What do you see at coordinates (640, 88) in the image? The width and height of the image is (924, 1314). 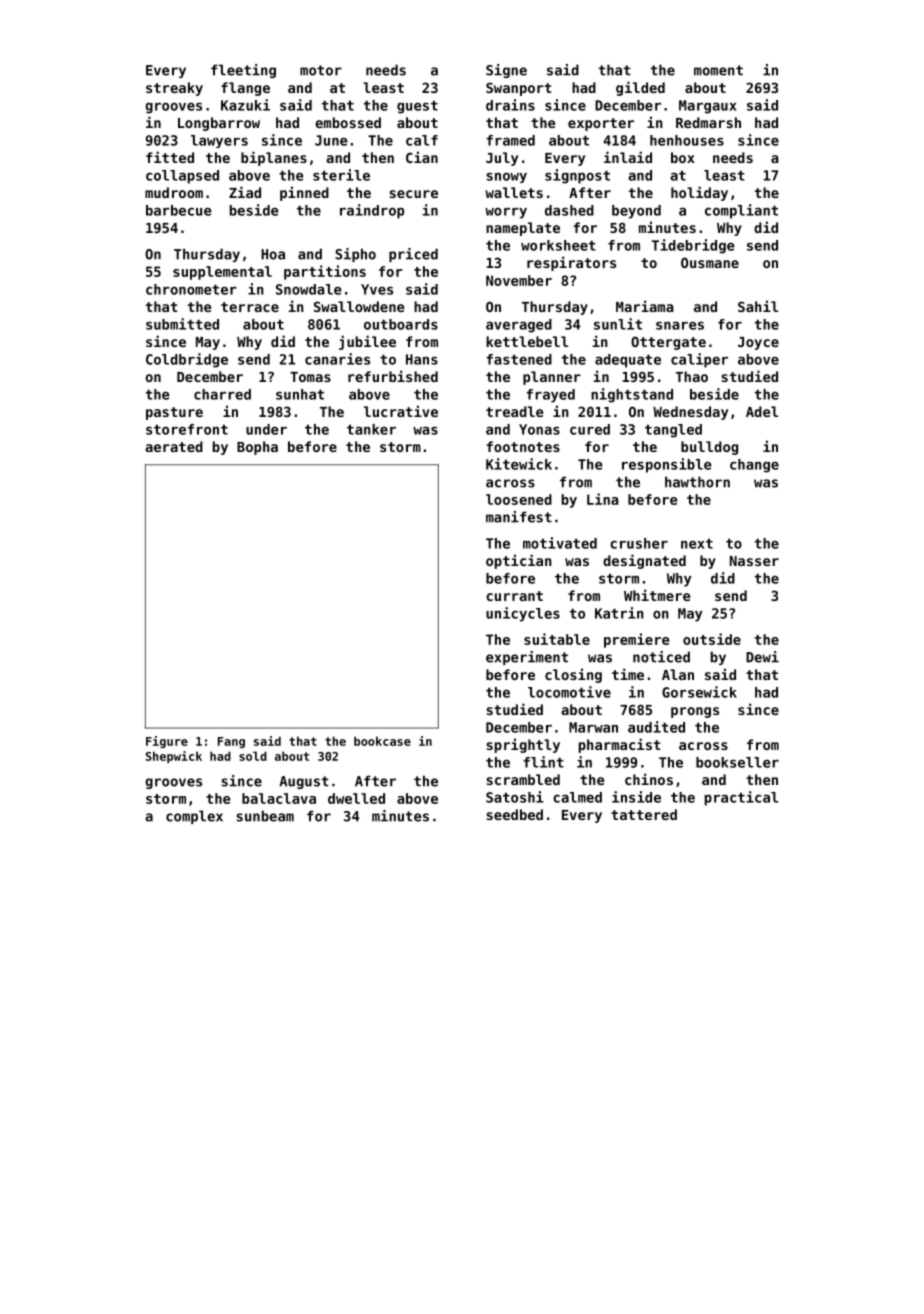 I see `gilded` at bounding box center [640, 88].
